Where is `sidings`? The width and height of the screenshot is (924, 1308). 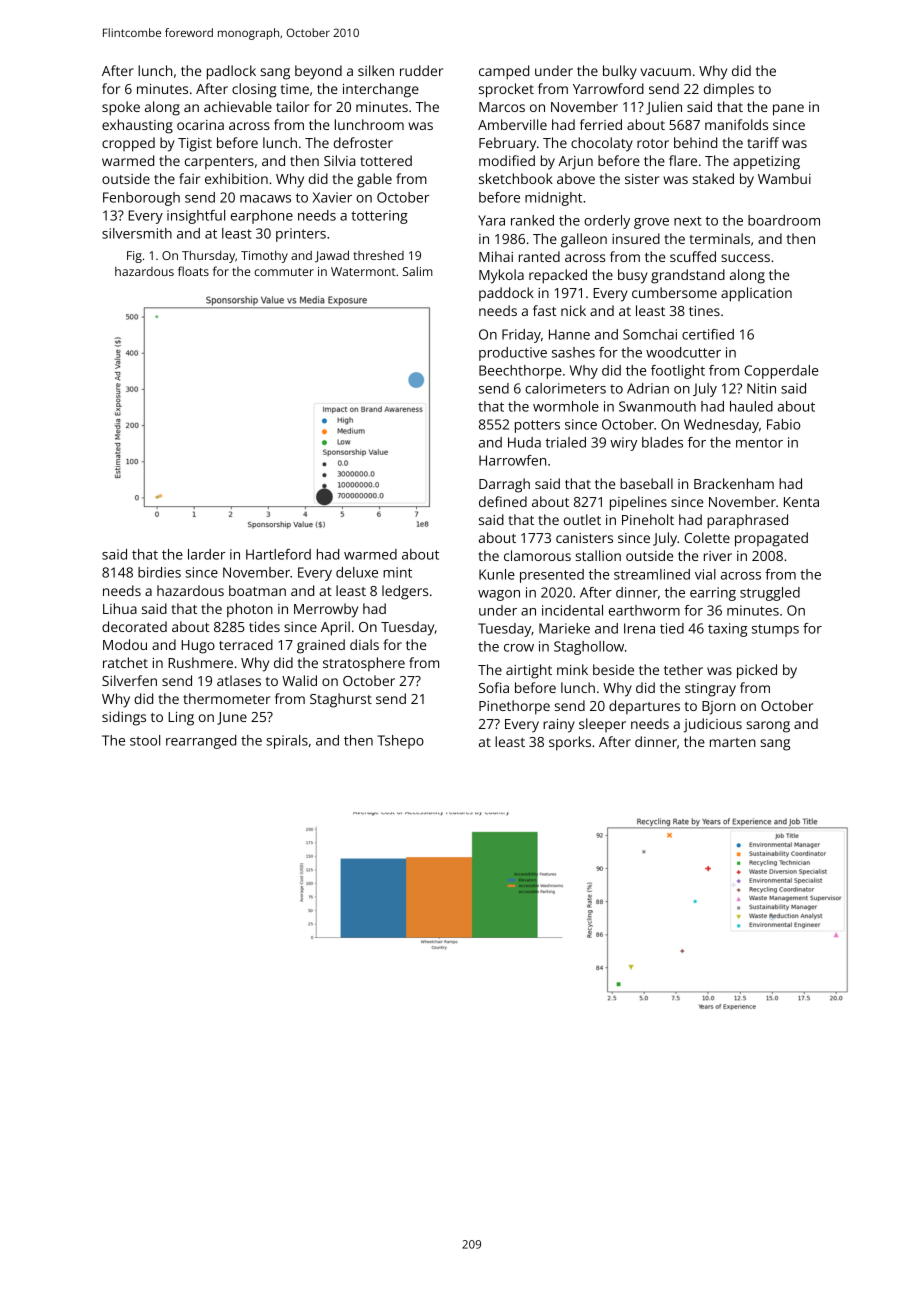 sidings is located at coordinates (124, 718).
